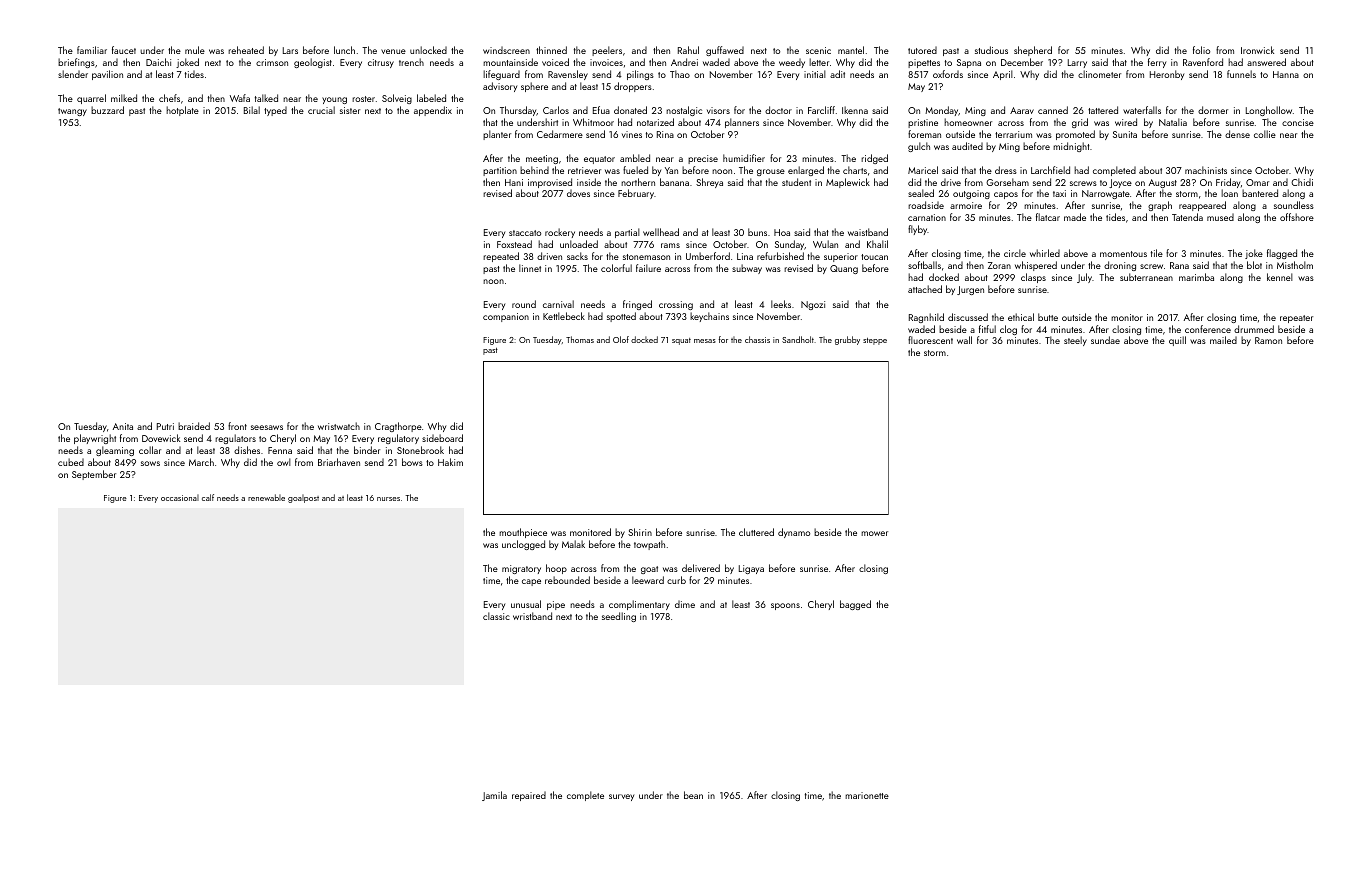 This page has width=1372, height=887. Describe the element at coordinates (496, 616) in the page. I see `classic` at that location.
